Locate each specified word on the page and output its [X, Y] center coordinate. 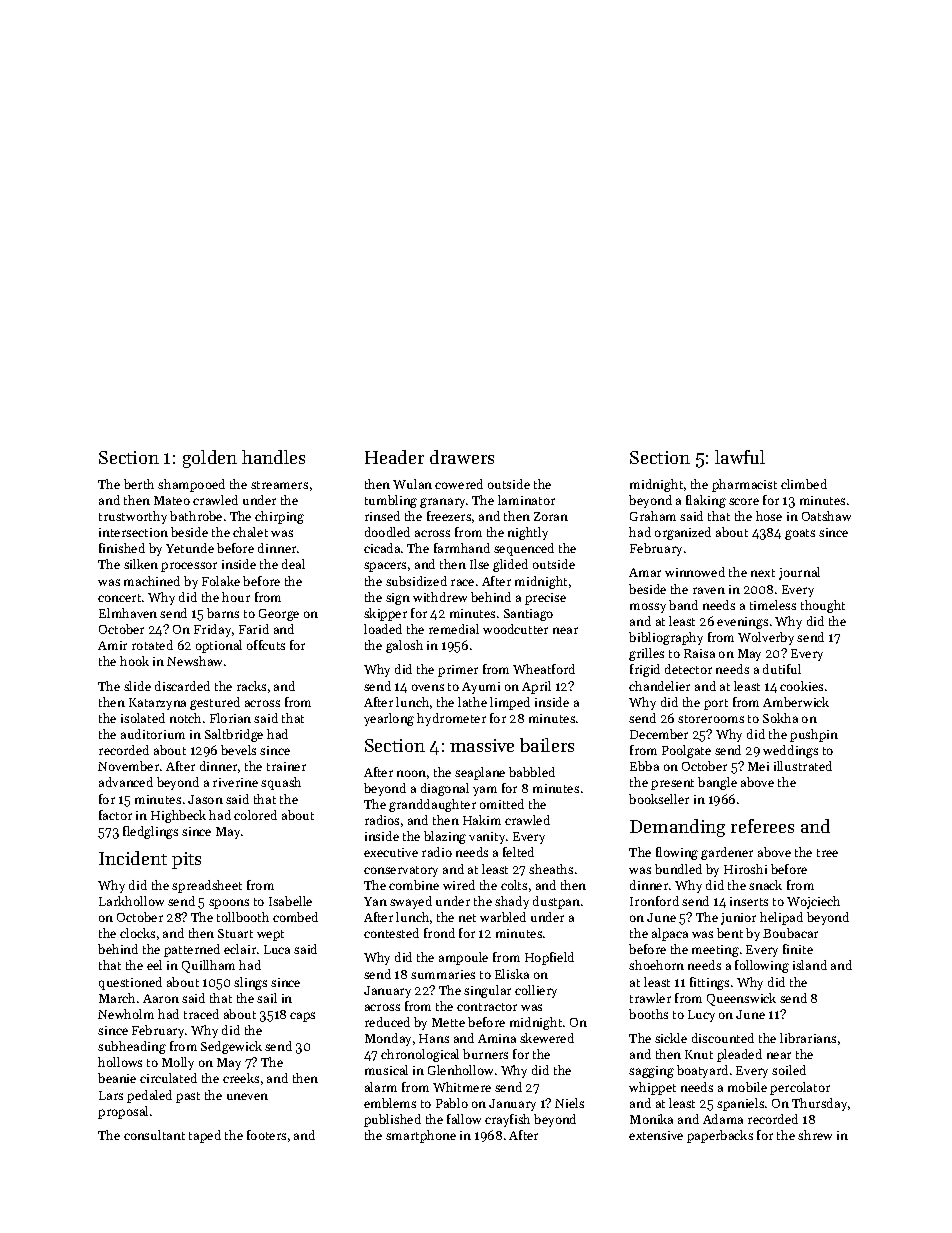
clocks [137, 933]
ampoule [463, 958]
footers [266, 1135]
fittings [709, 983]
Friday [212, 630]
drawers [462, 457]
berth [139, 484]
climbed [804, 484]
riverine [235, 782]
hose [769, 516]
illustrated [803, 766]
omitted [502, 804]
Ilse [479, 564]
